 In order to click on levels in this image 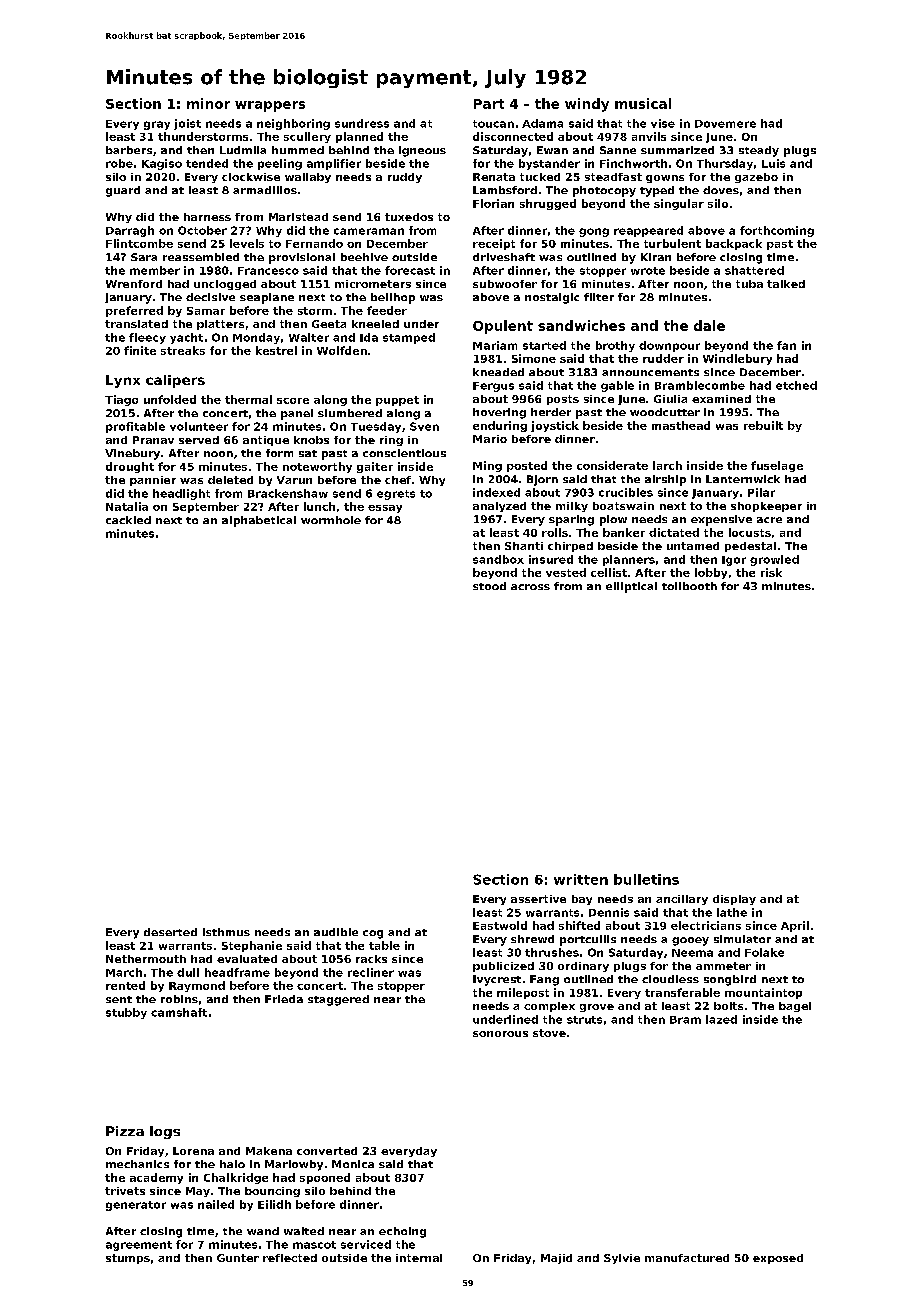, I will do `click(247, 243)`.
